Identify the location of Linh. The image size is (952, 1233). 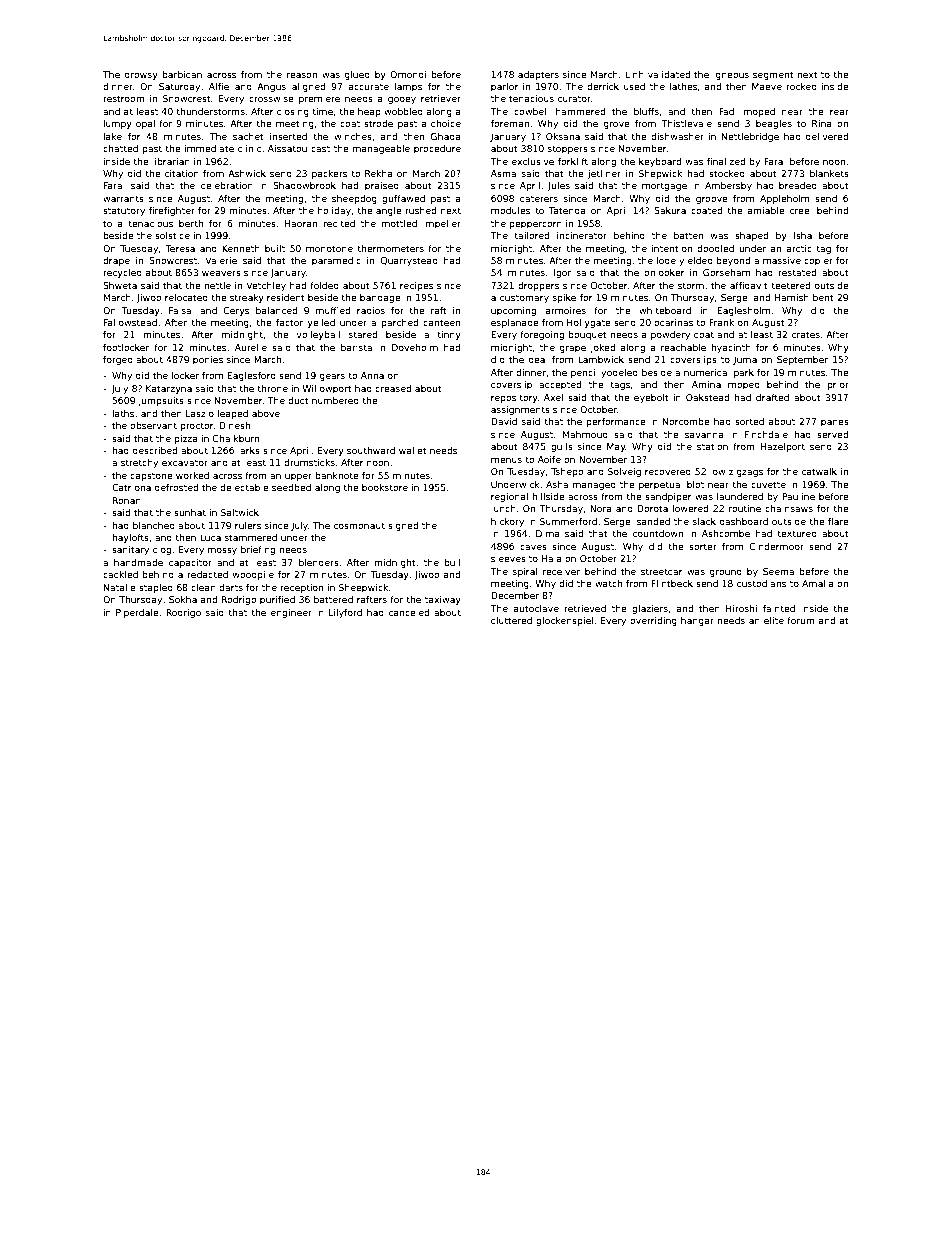
(634, 74).
